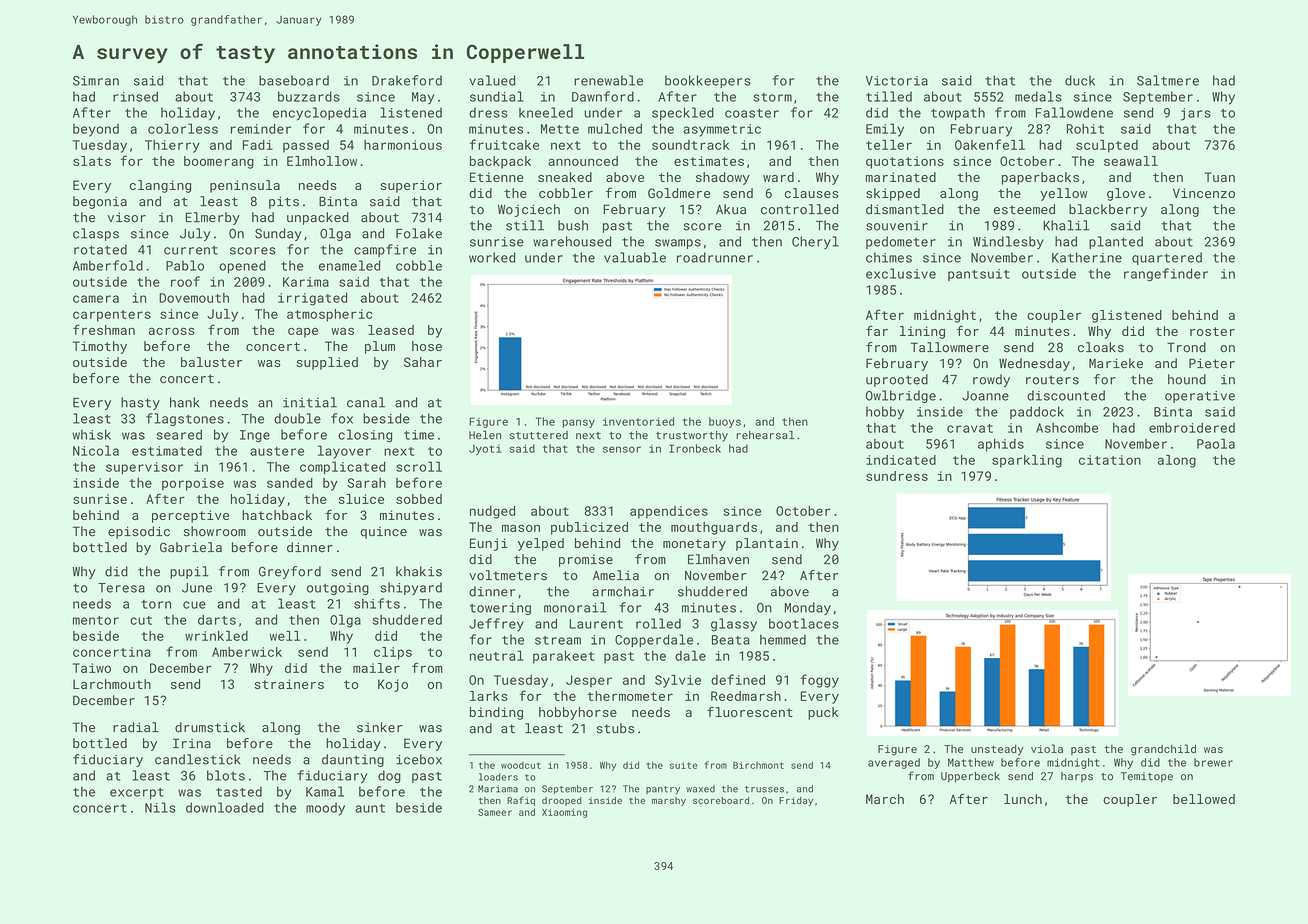 The width and height of the screenshot is (1308, 924). Describe the element at coordinates (277, 515) in the screenshot. I see `hatchback` at that location.
